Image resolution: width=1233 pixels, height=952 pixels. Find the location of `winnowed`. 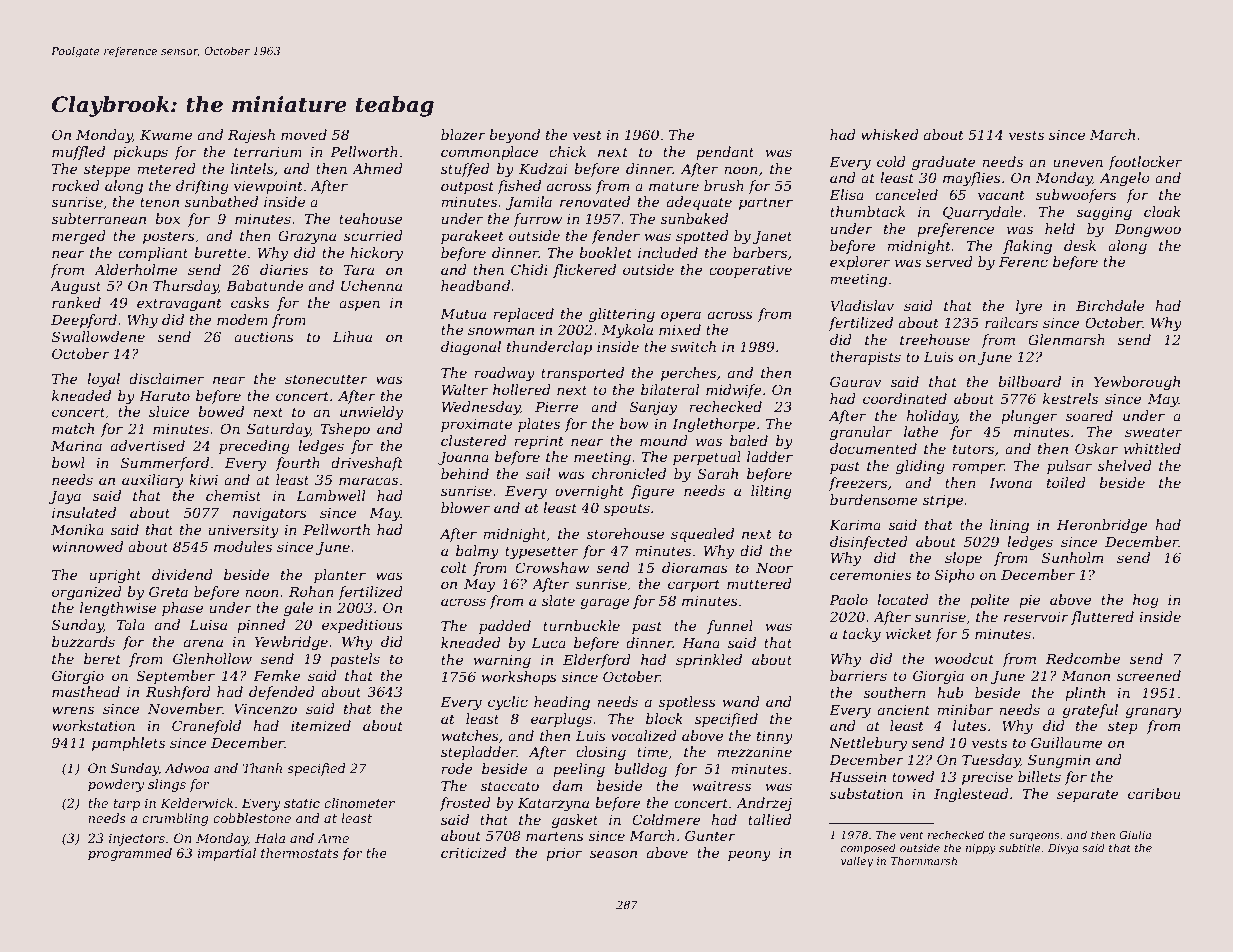

winnowed is located at coordinates (87, 546).
